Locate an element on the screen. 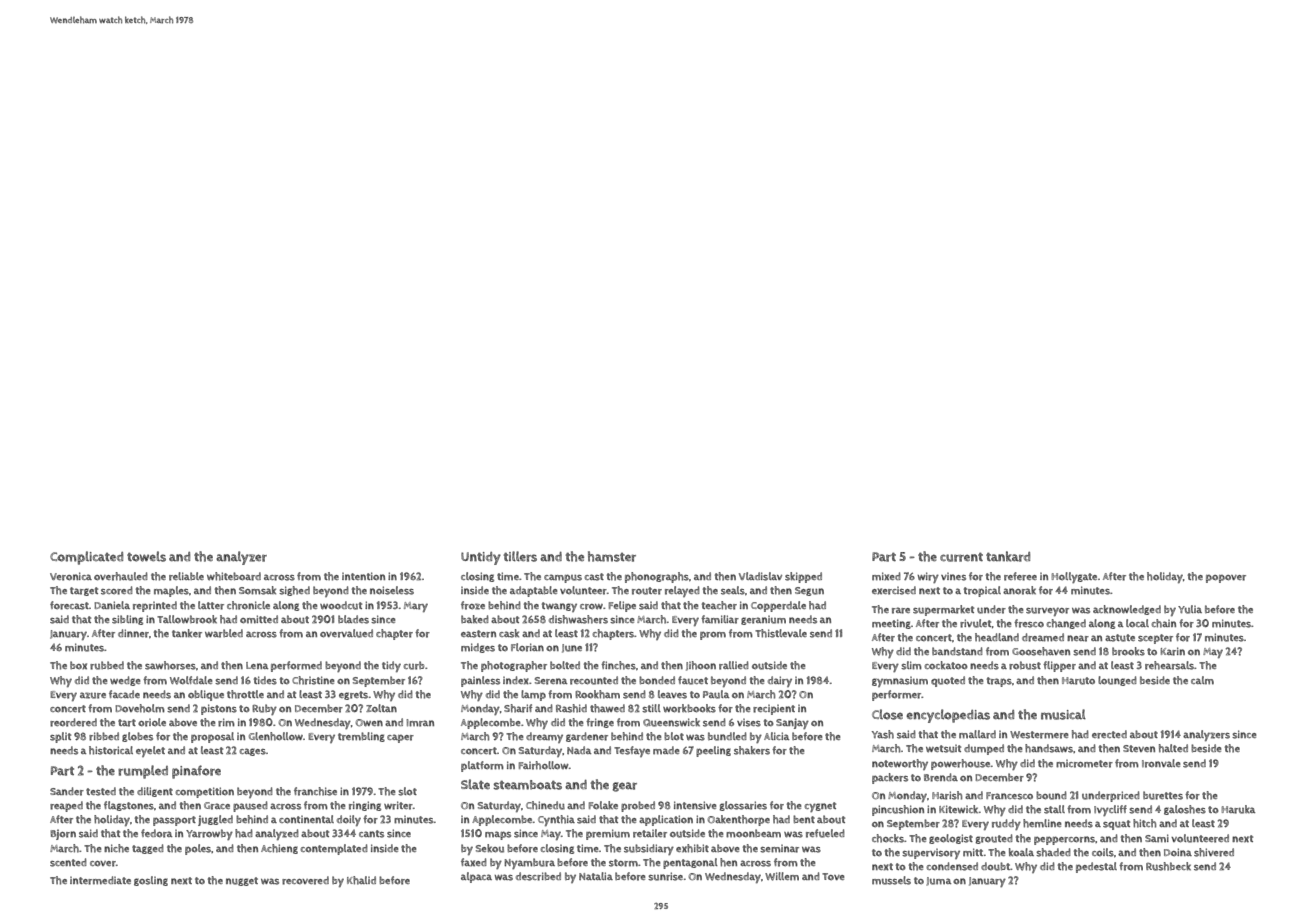 This screenshot has width=1308, height=924. tankard is located at coordinates (1008, 556).
